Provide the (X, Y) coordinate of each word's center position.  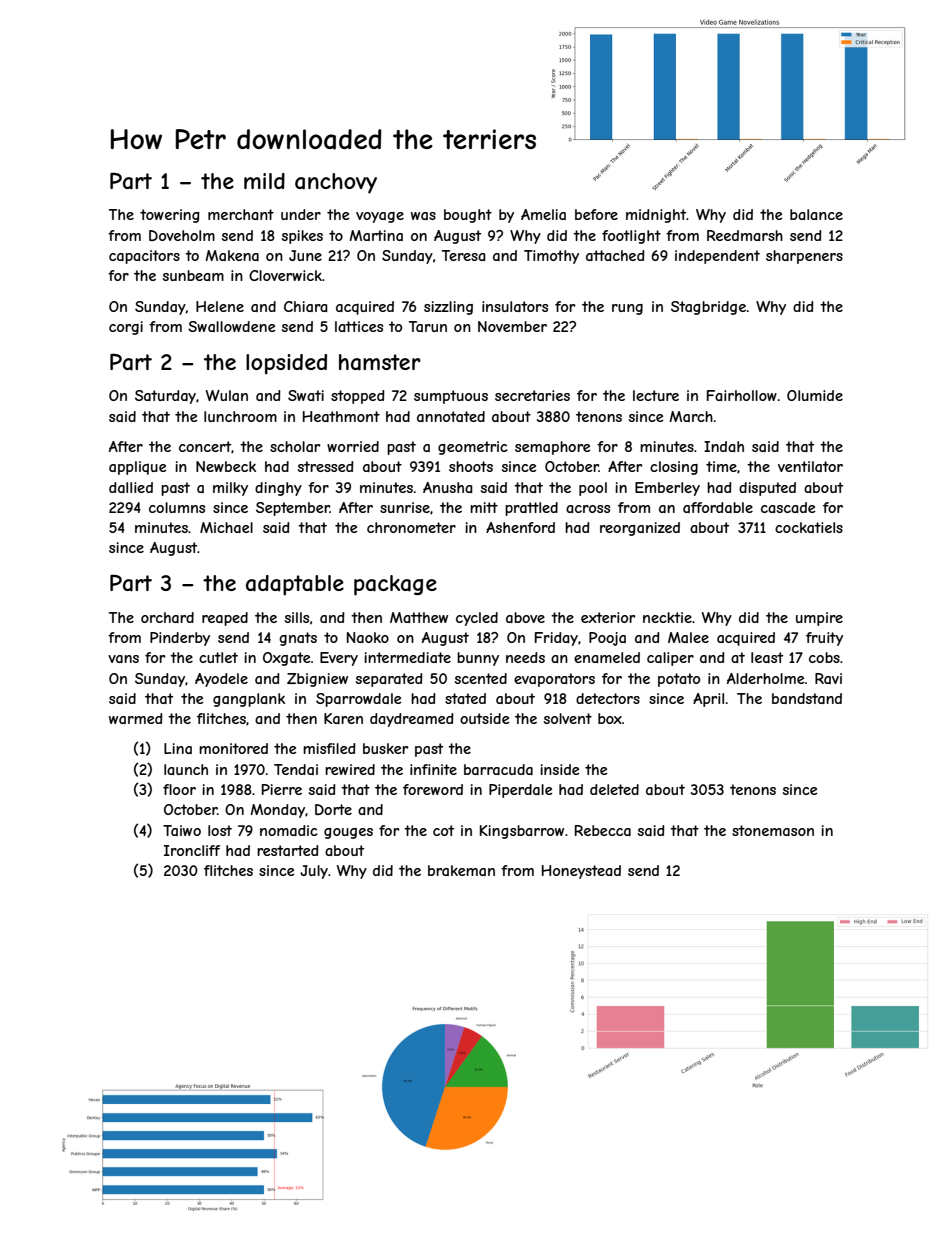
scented (481, 678)
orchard (167, 617)
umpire (819, 619)
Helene (220, 306)
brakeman (461, 870)
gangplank (249, 700)
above (525, 617)
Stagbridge (708, 308)
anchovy (336, 183)
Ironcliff (192, 850)
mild (264, 181)
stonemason (773, 830)
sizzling (448, 308)
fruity (824, 639)
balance (816, 214)
